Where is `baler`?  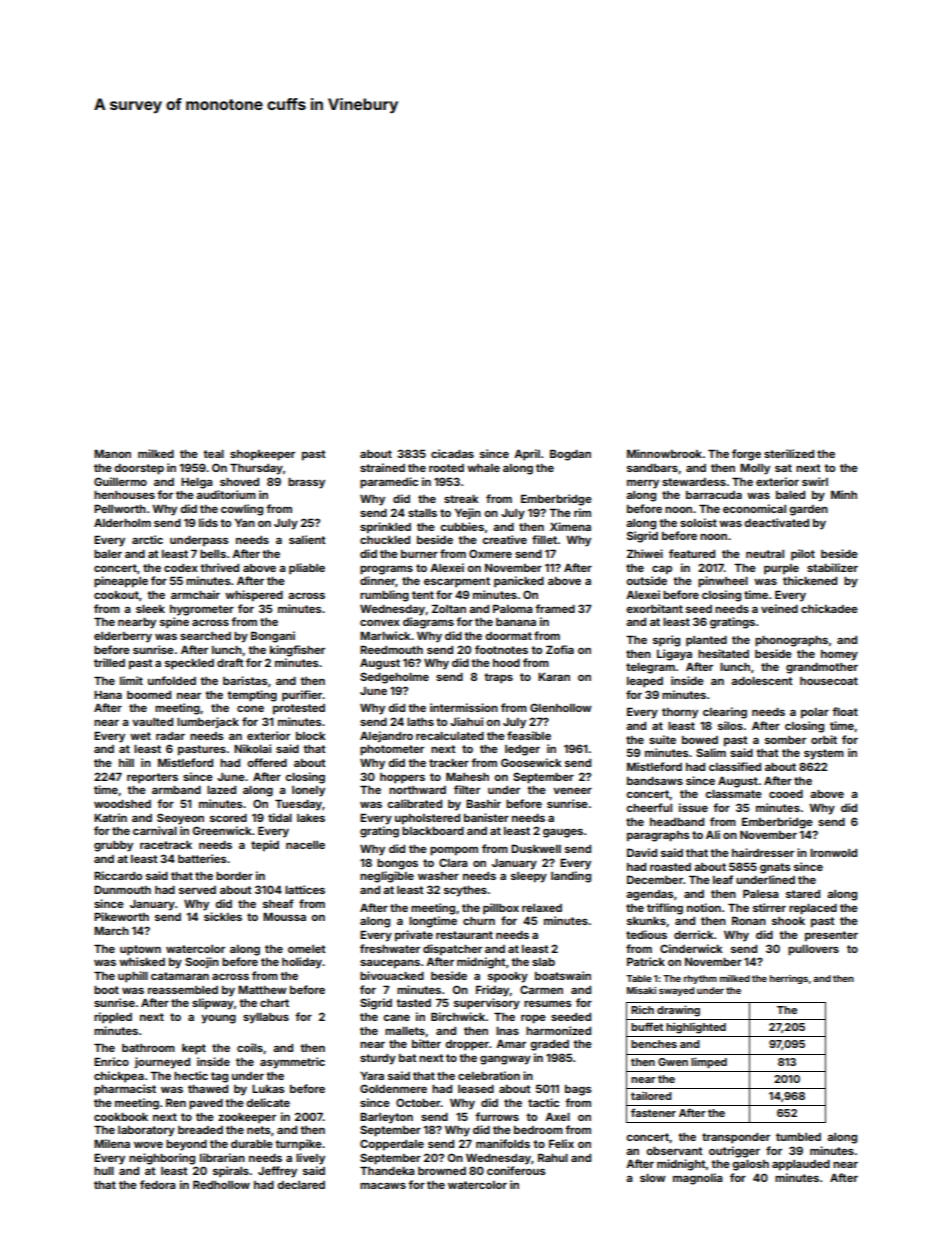
baler is located at coordinates (108, 554).
